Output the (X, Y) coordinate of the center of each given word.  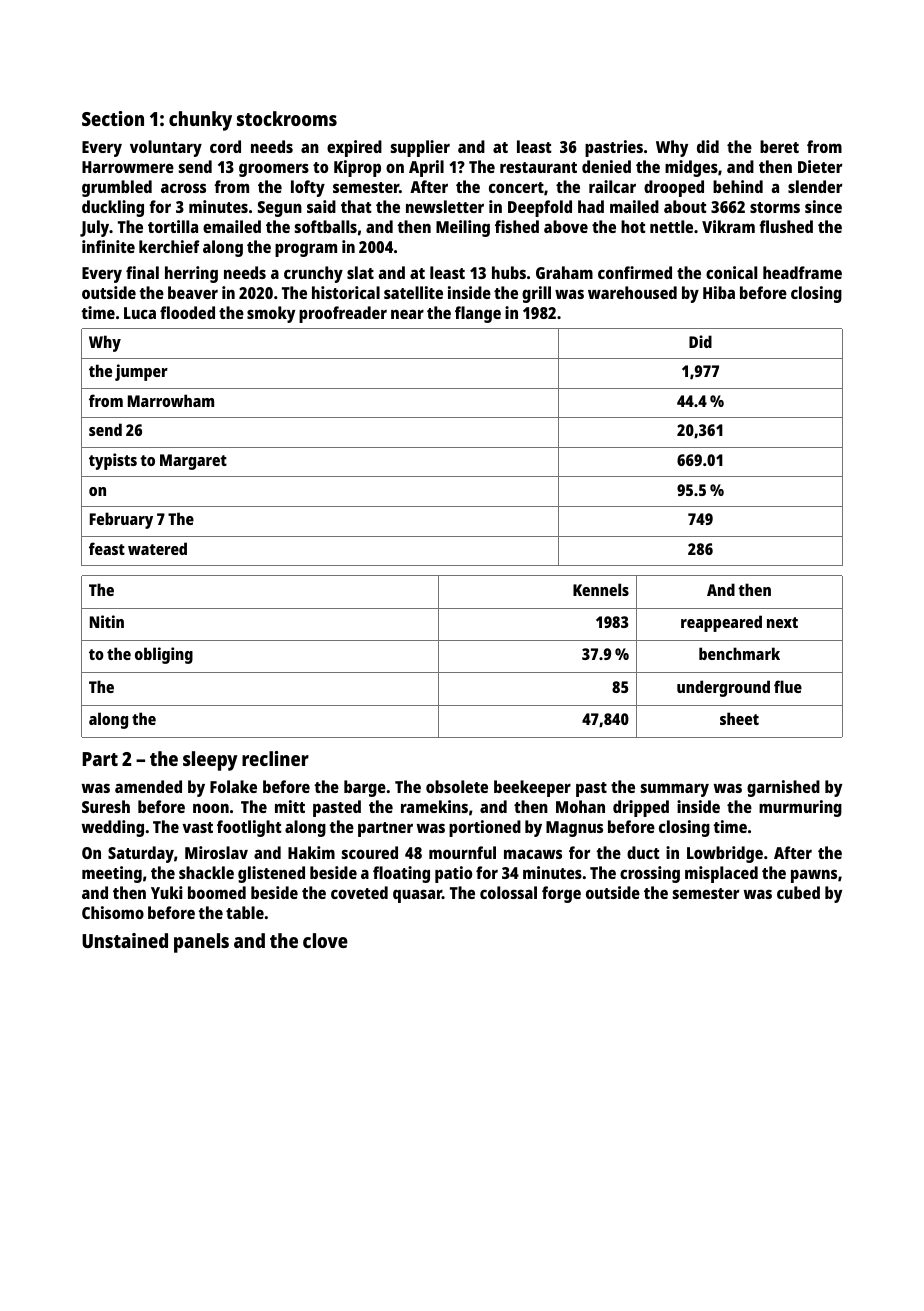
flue (788, 686)
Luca (140, 313)
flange (478, 314)
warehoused (632, 292)
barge (365, 788)
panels (201, 943)
